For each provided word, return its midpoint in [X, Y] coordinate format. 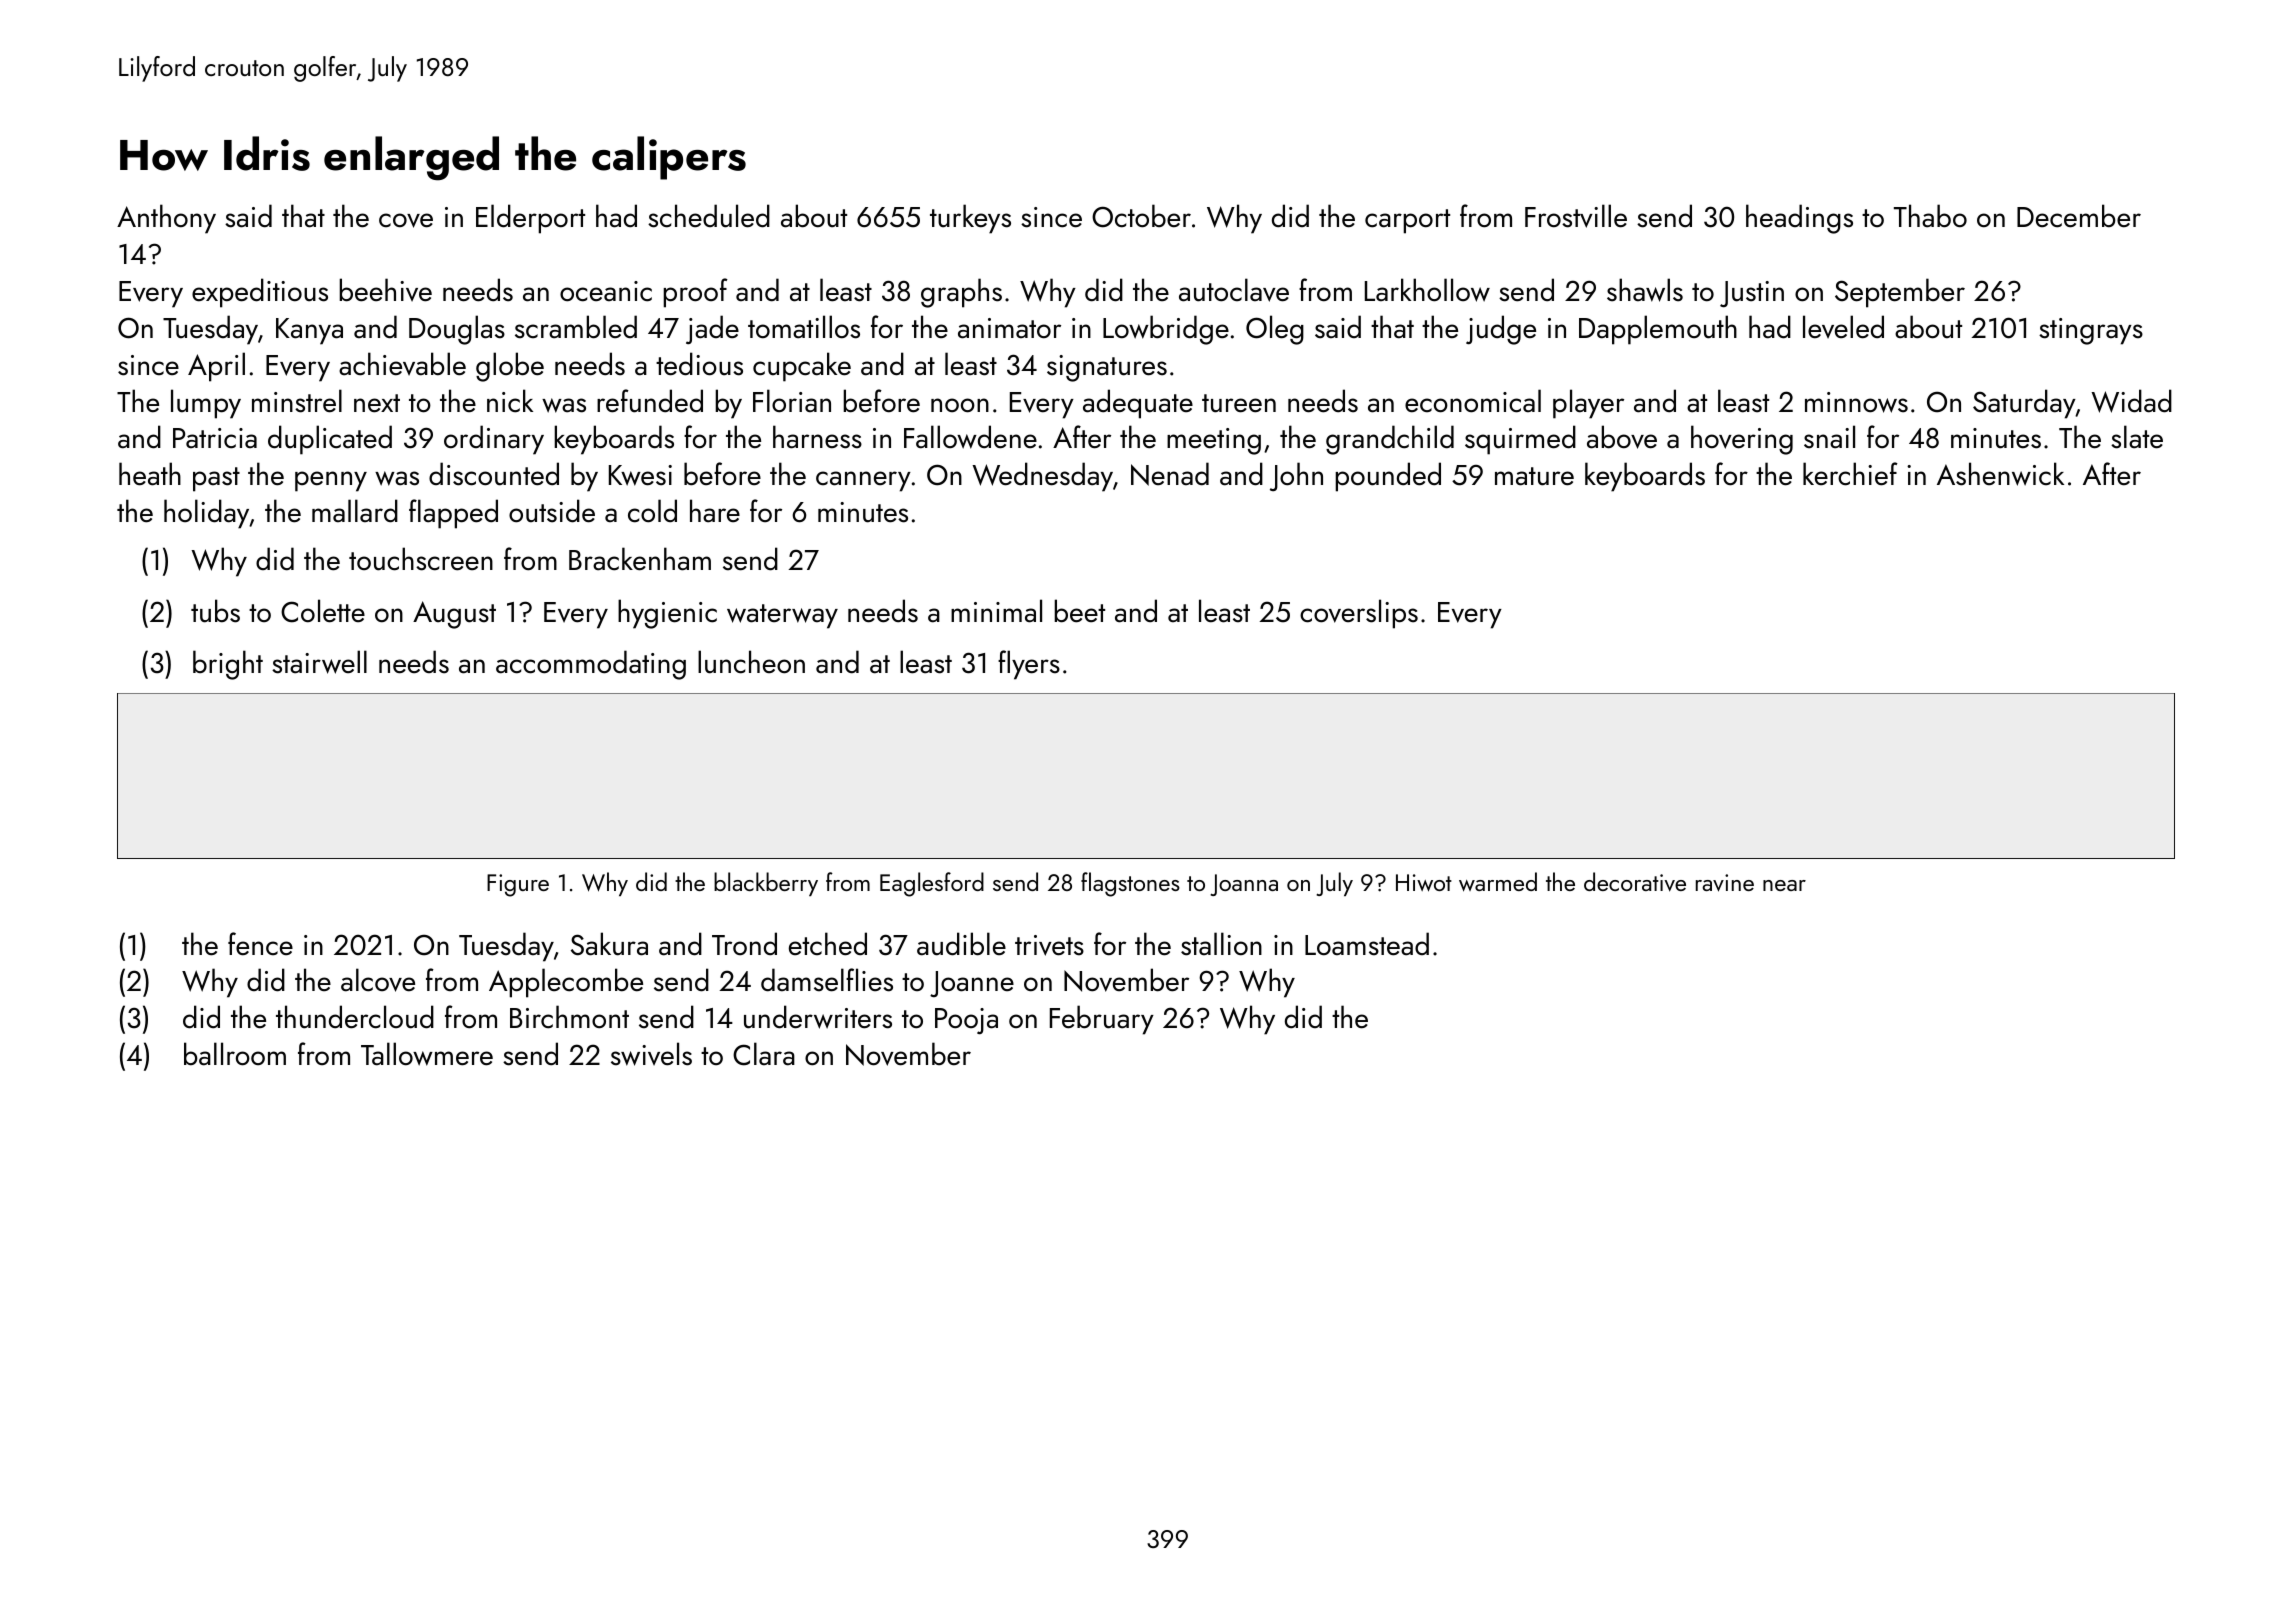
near [1784, 885]
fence [260, 944]
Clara [764, 1054]
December [2079, 216]
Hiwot [1424, 883]
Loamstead [1367, 944]
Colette [323, 611]
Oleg [1275, 330]
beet [1079, 611]
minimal [996, 611]
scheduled [709, 216]
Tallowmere [427, 1054]
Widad [2131, 401]
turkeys [970, 219]
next [377, 403]
